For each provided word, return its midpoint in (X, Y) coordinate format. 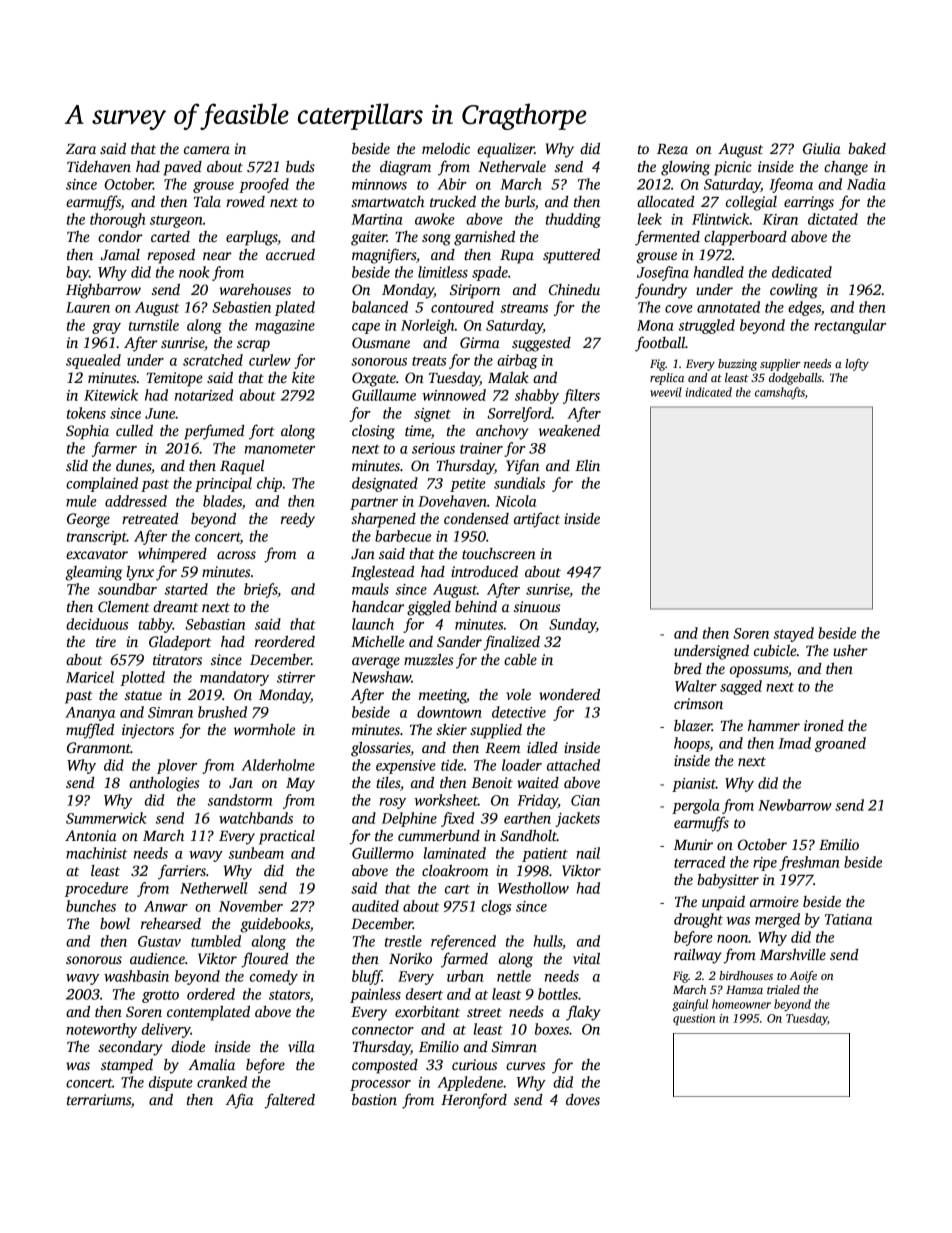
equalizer (505, 150)
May (300, 785)
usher (850, 650)
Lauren (88, 307)
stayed (794, 634)
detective (519, 712)
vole (518, 694)
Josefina (663, 273)
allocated (665, 201)
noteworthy (101, 1030)
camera (207, 150)
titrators (177, 659)
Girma (480, 342)
